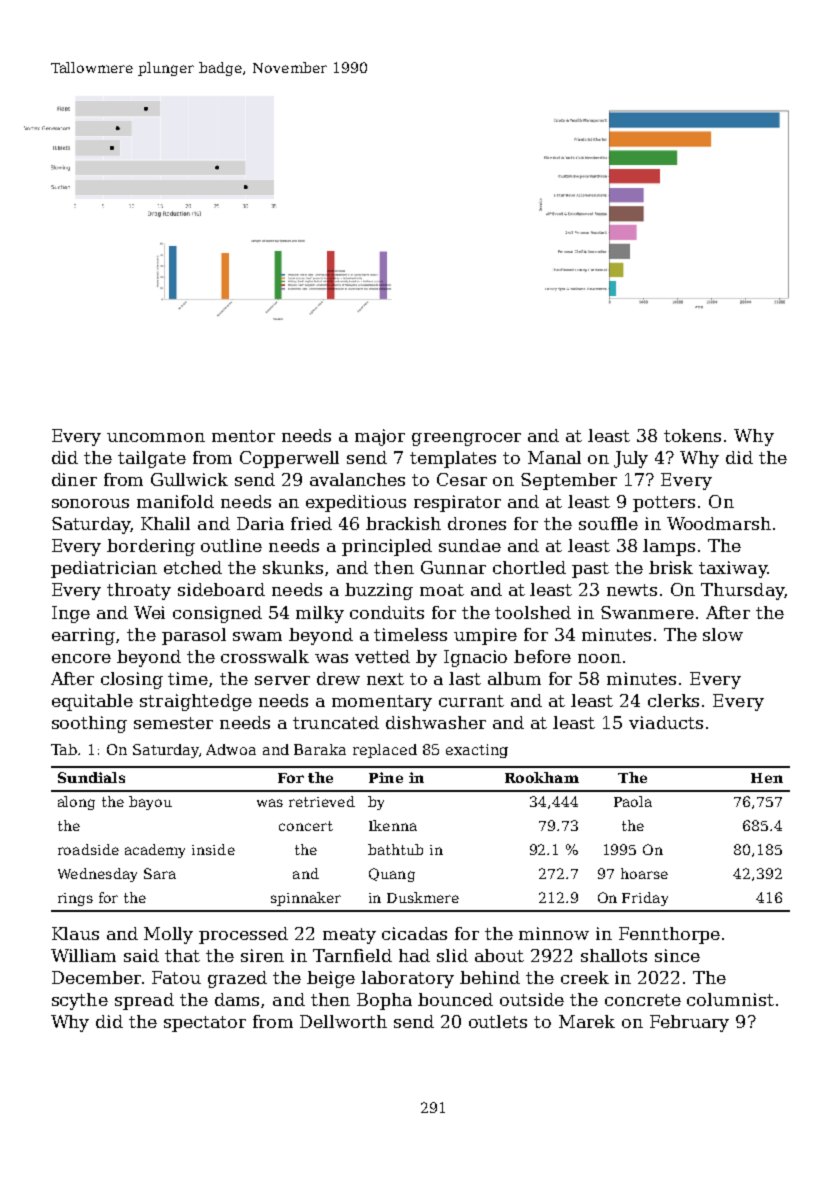  What do you see at coordinates (293, 567) in the image?
I see `skunks` at bounding box center [293, 567].
